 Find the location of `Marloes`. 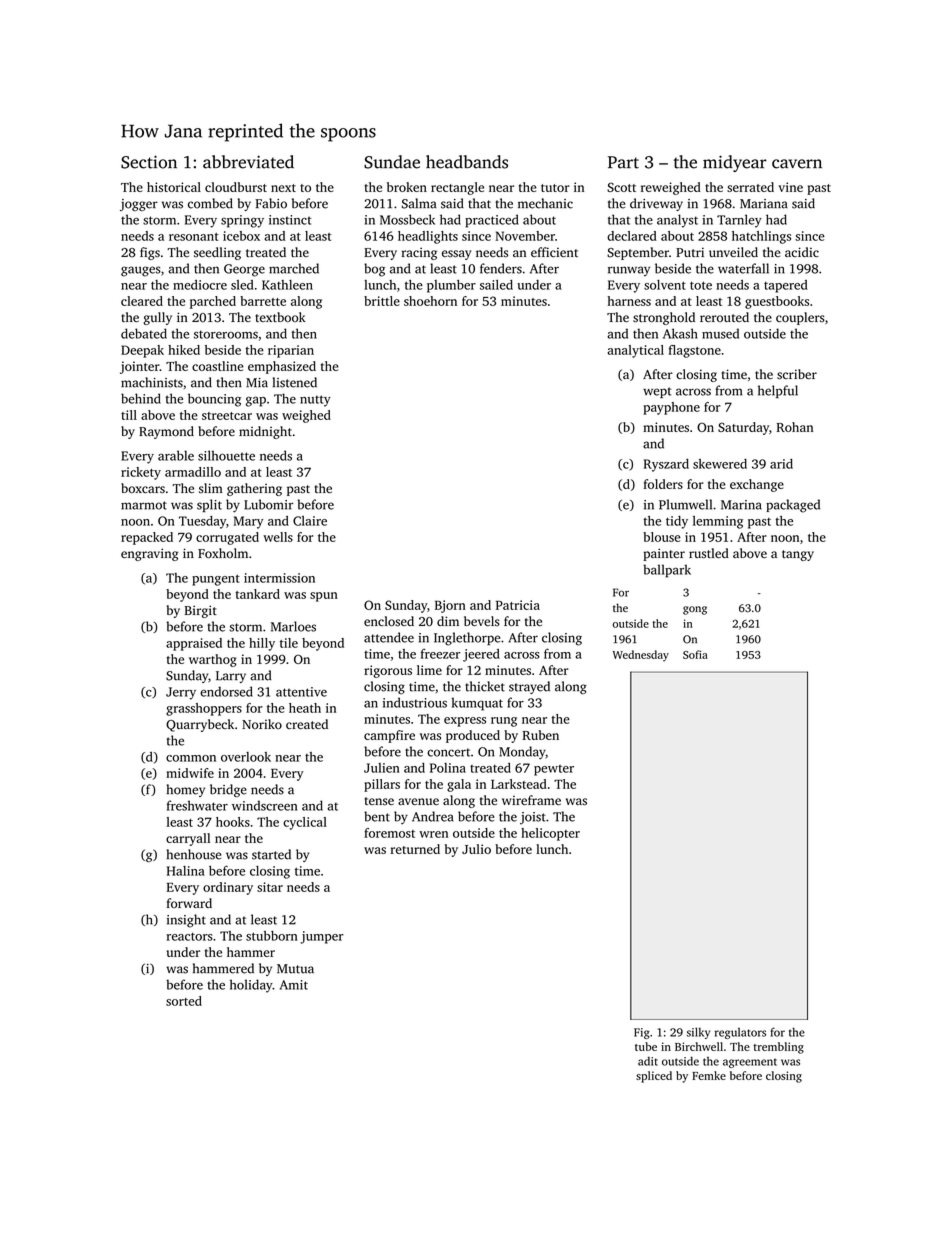

Marloes is located at coordinates (293, 626).
